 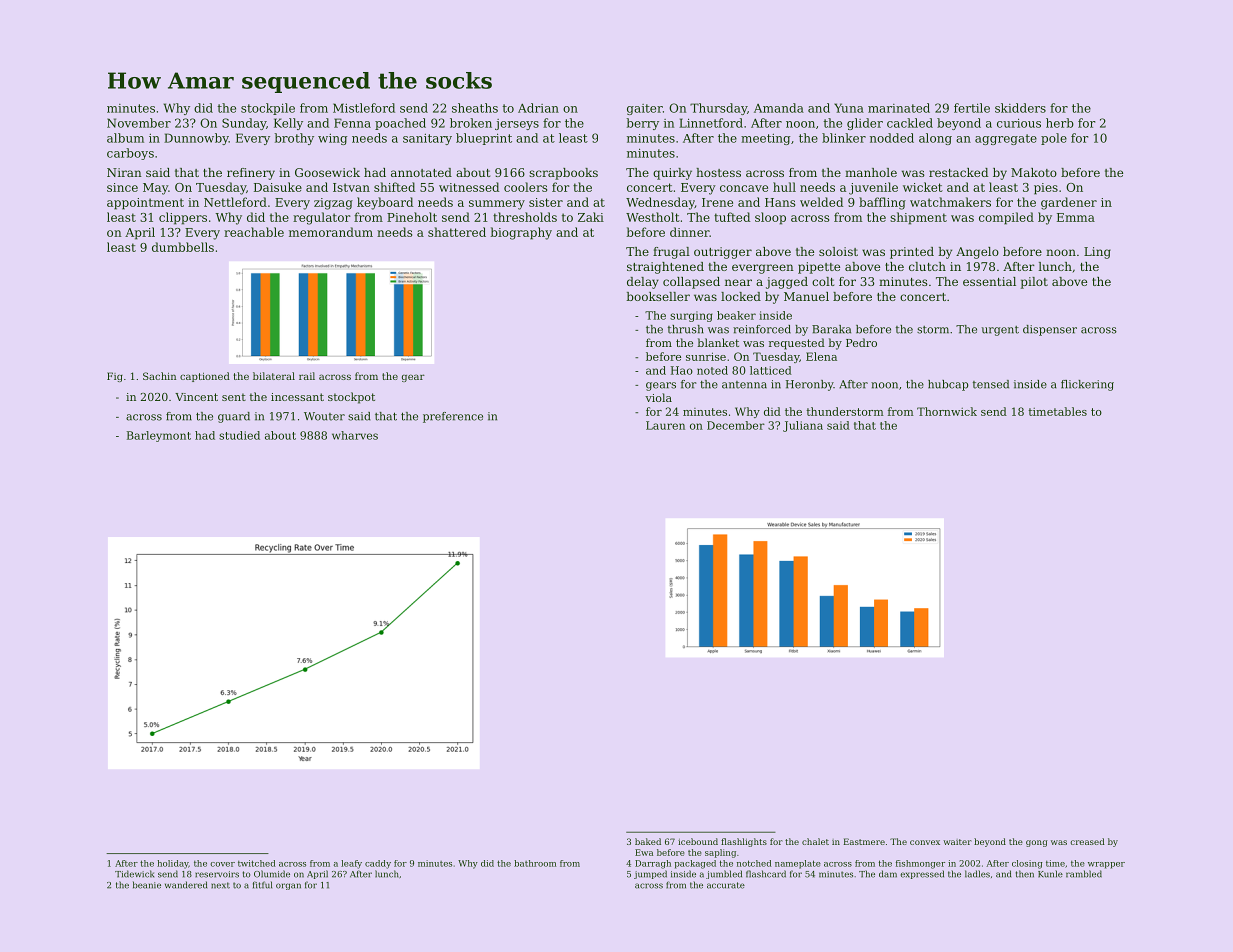 I want to click on baked, so click(x=648, y=841).
